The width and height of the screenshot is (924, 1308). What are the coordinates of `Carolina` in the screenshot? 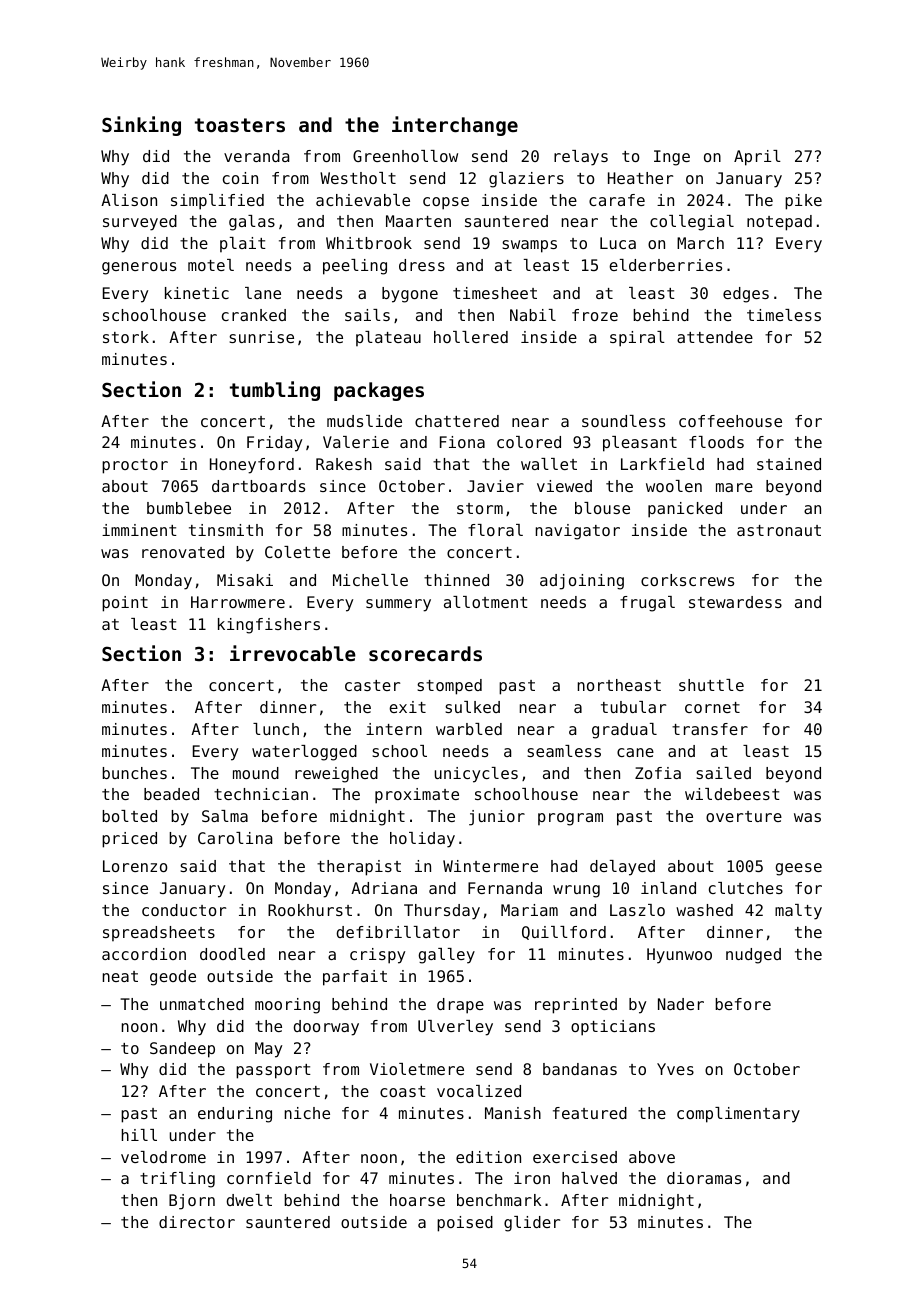 It's located at (235, 838).
